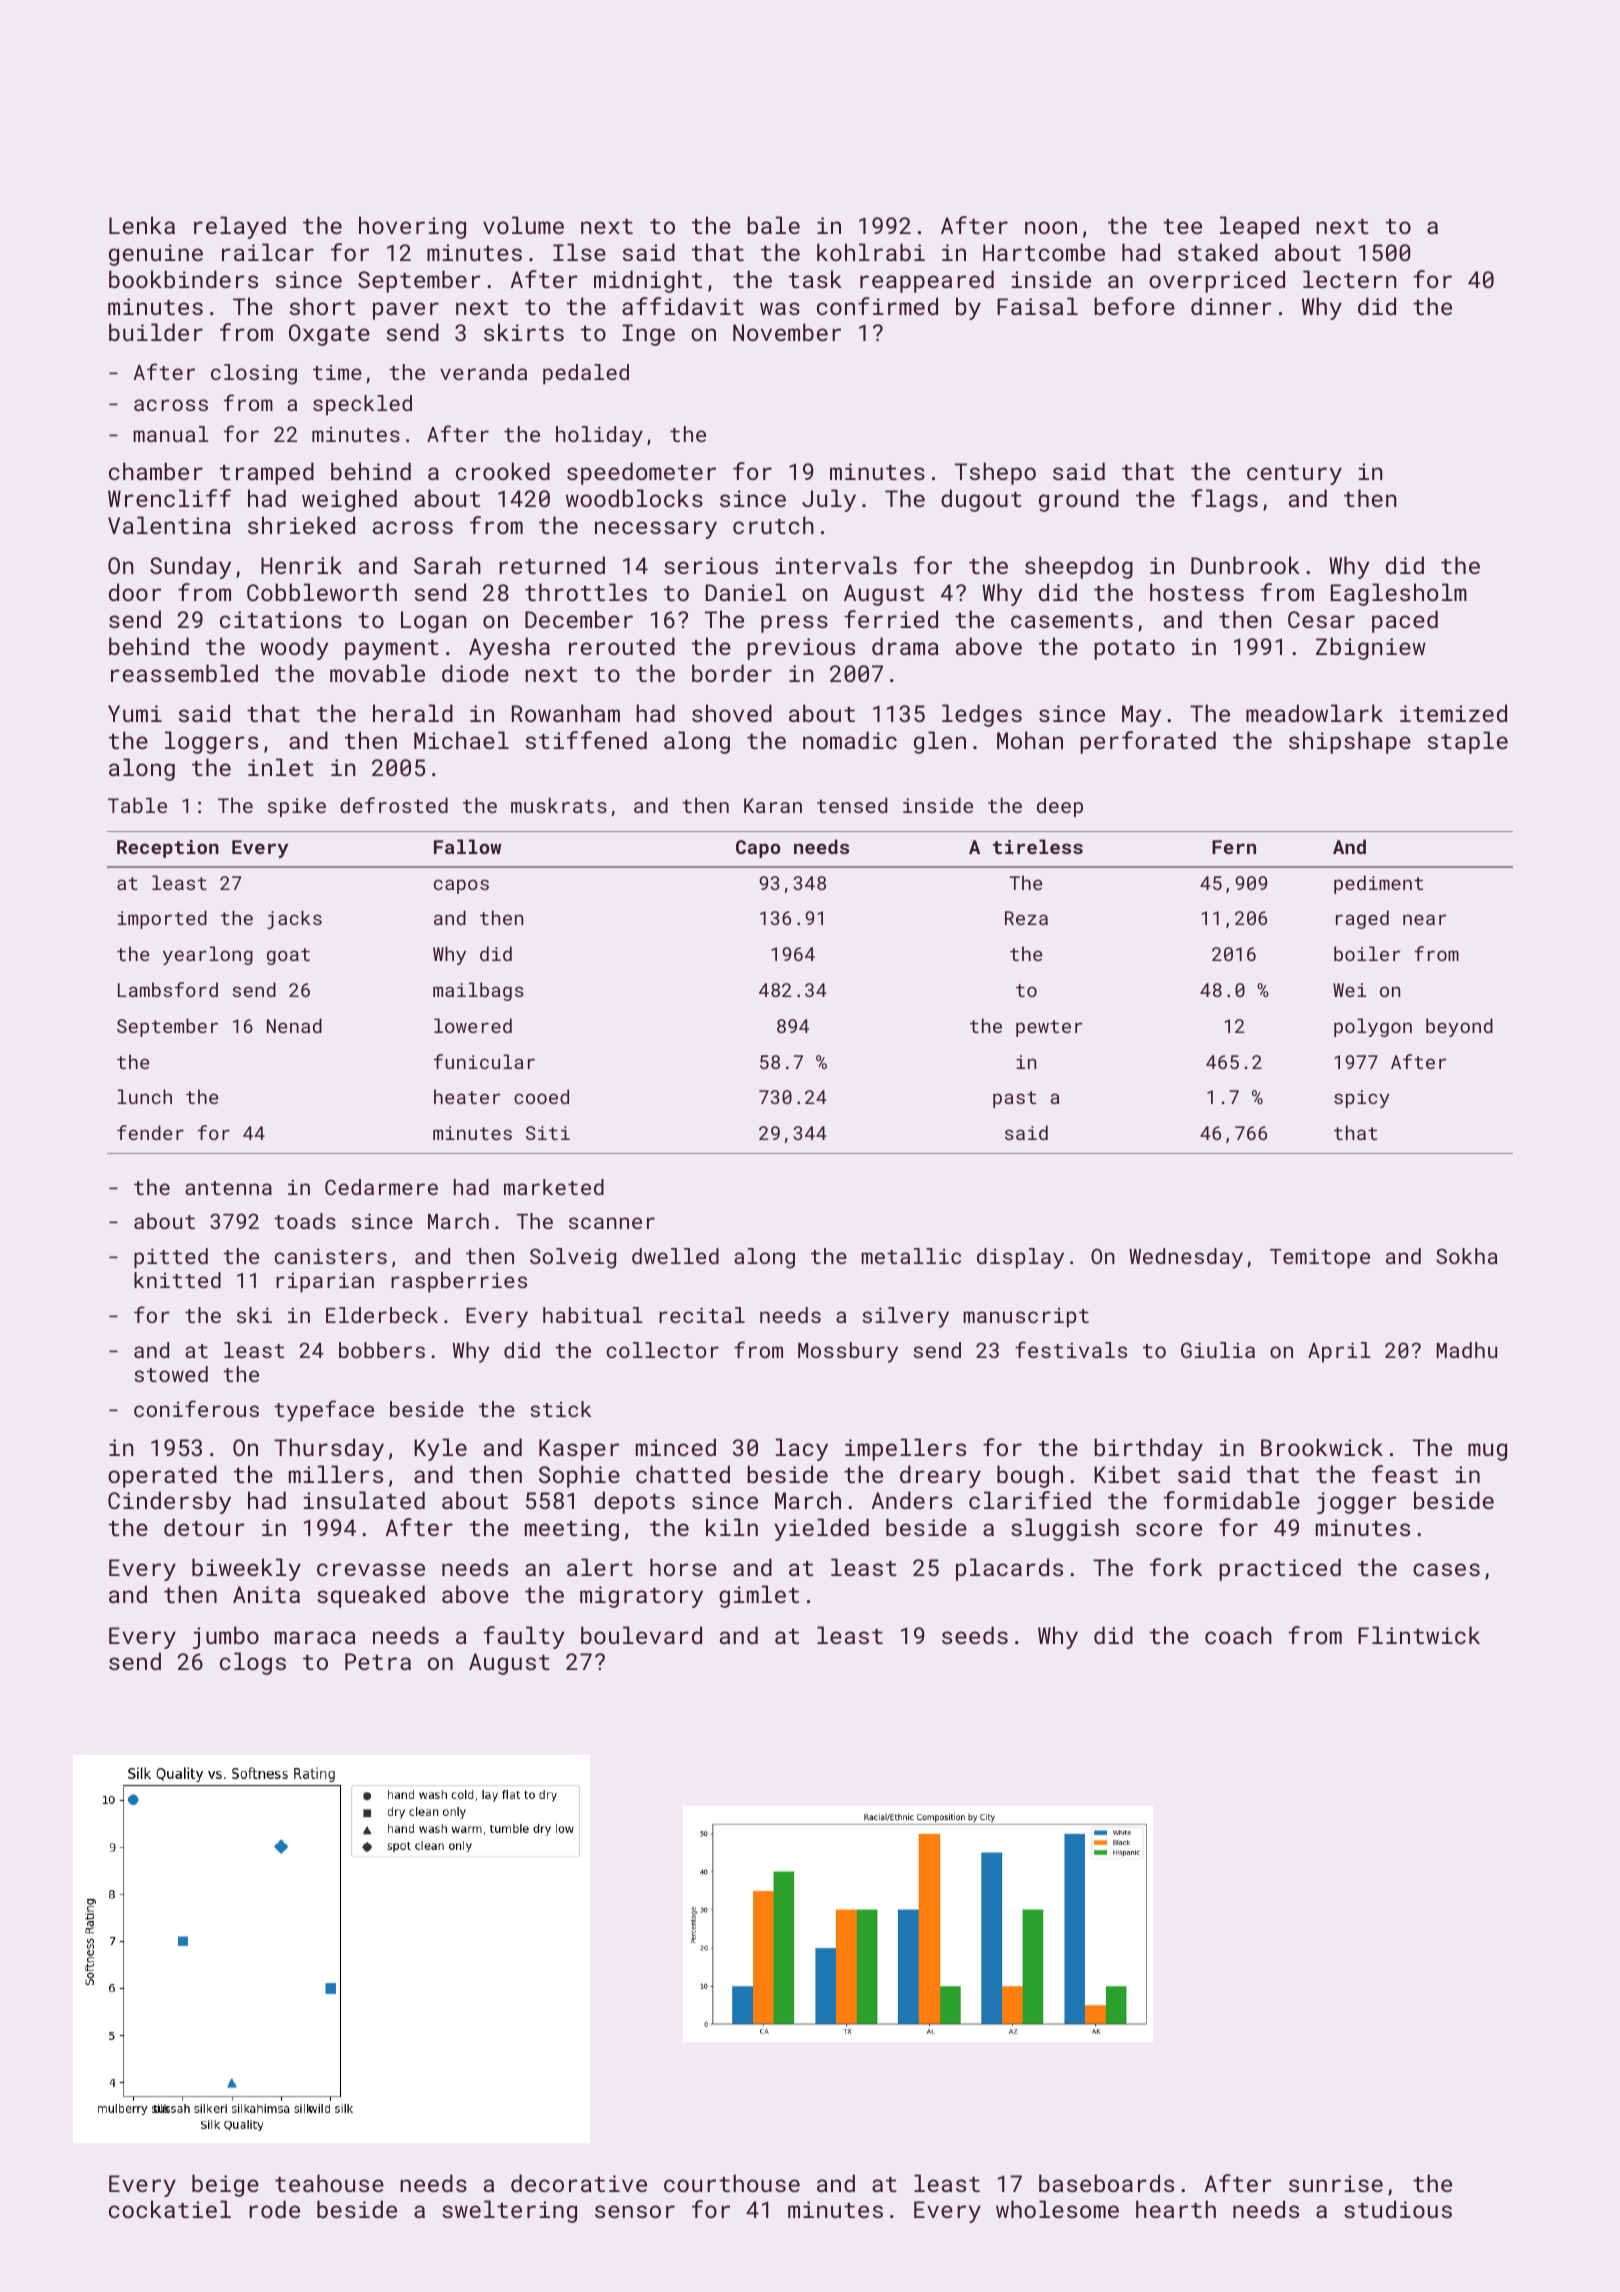 This screenshot has width=1620, height=2292. I want to click on boulevard, so click(641, 1635).
